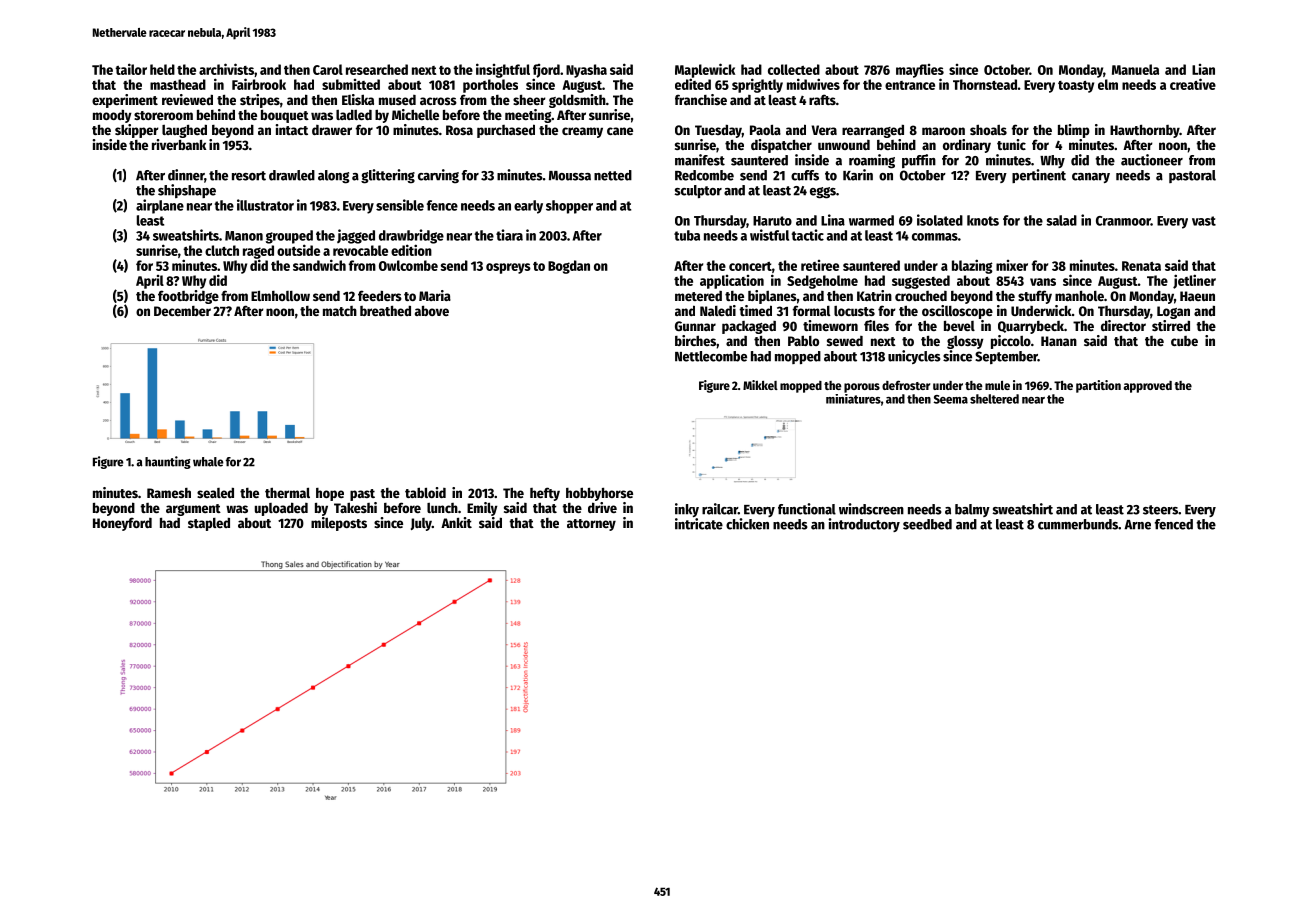 The width and height of the document is (1308, 924). What do you see at coordinates (1137, 525) in the document?
I see `Arne` at bounding box center [1137, 525].
